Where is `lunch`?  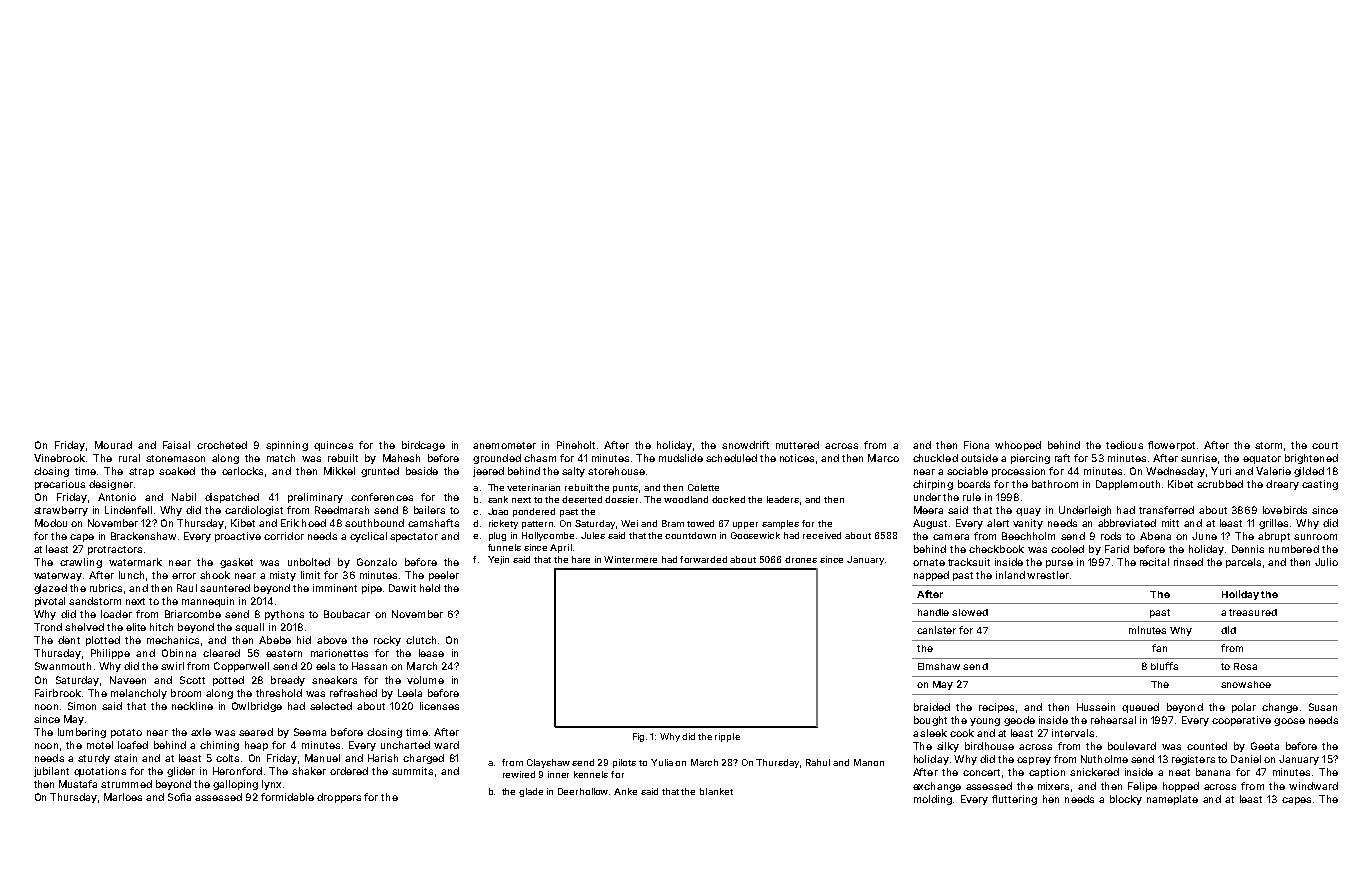
lunch is located at coordinates (131, 575).
